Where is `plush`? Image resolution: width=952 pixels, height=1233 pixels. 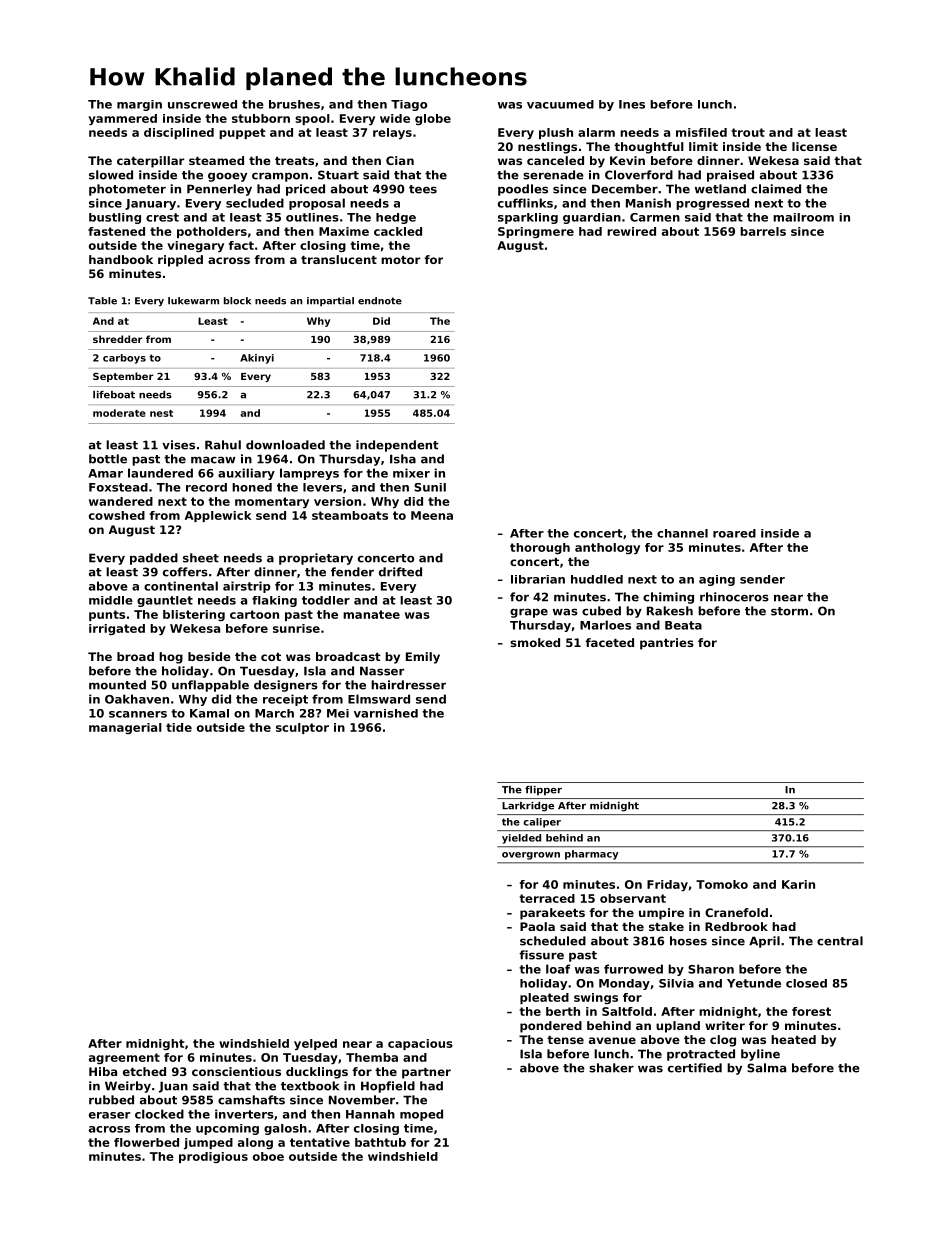
plush is located at coordinates (556, 133).
